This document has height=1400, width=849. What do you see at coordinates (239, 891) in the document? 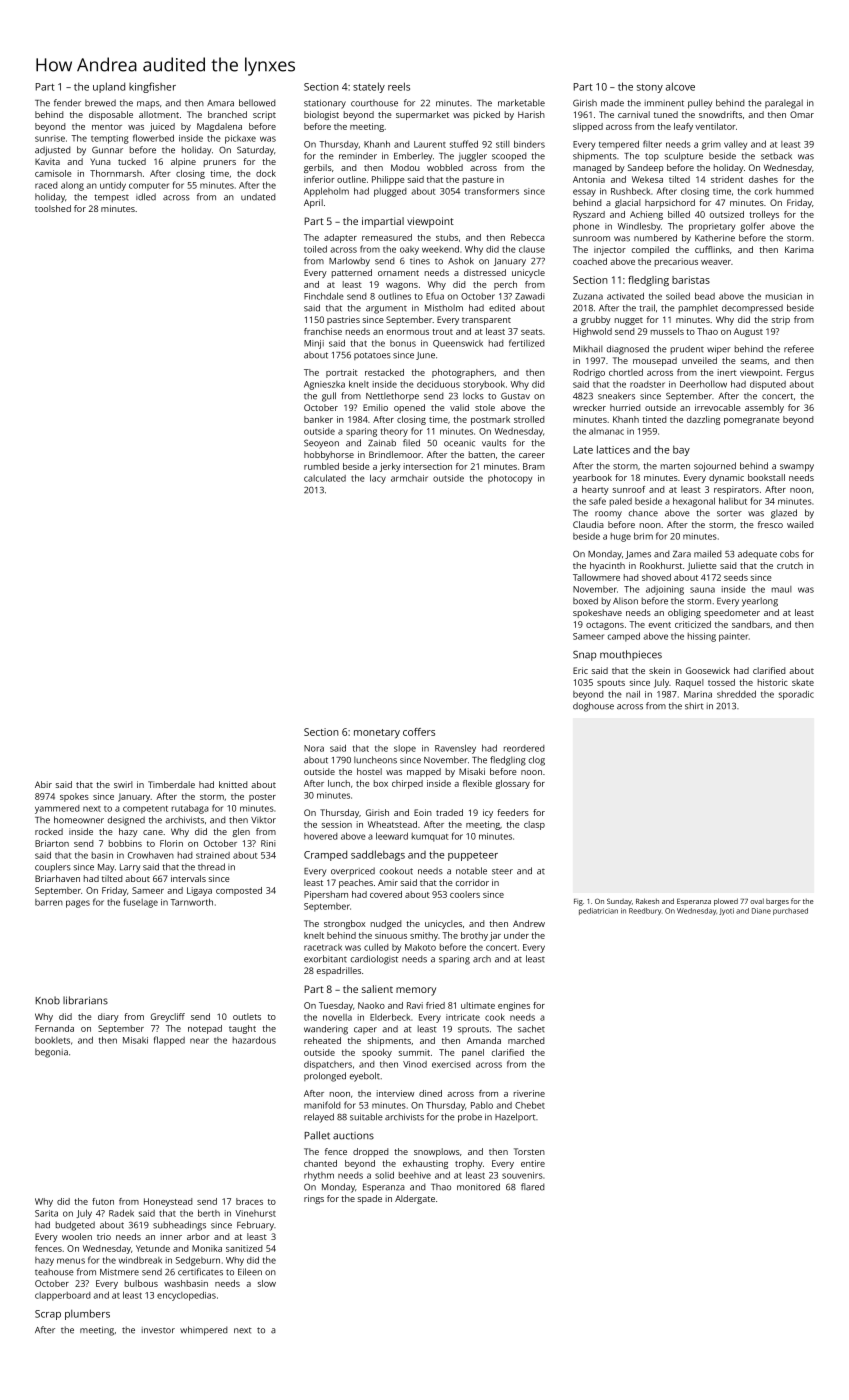
I see `composted` at bounding box center [239, 891].
